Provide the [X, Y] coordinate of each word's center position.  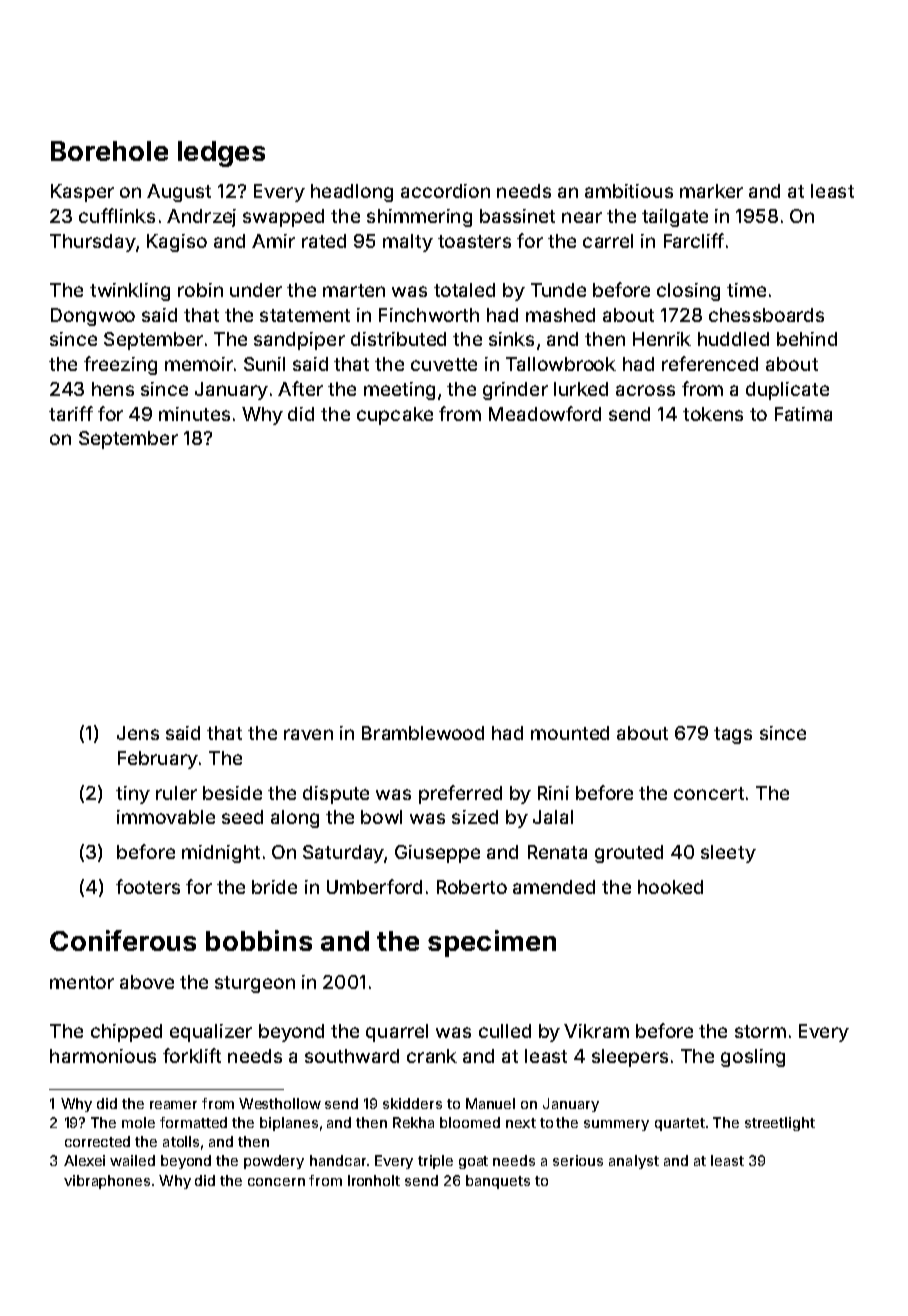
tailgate [675, 218]
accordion [445, 191]
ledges [221, 154]
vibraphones [107, 1182]
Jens [138, 733]
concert [709, 793]
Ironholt [374, 1180]
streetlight [780, 1124]
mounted [570, 733]
